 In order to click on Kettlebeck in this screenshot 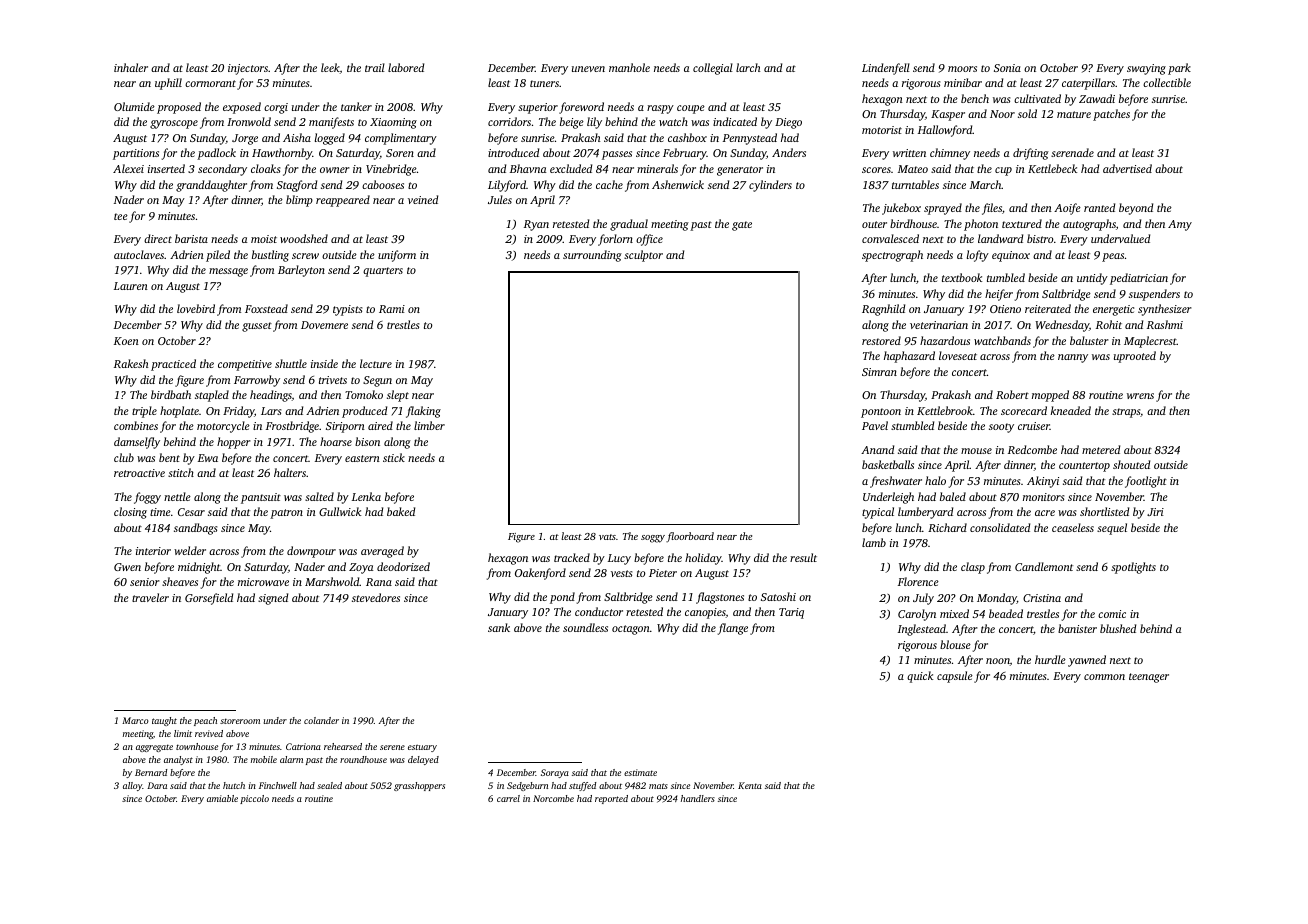, I will do `click(1052, 168)`.
